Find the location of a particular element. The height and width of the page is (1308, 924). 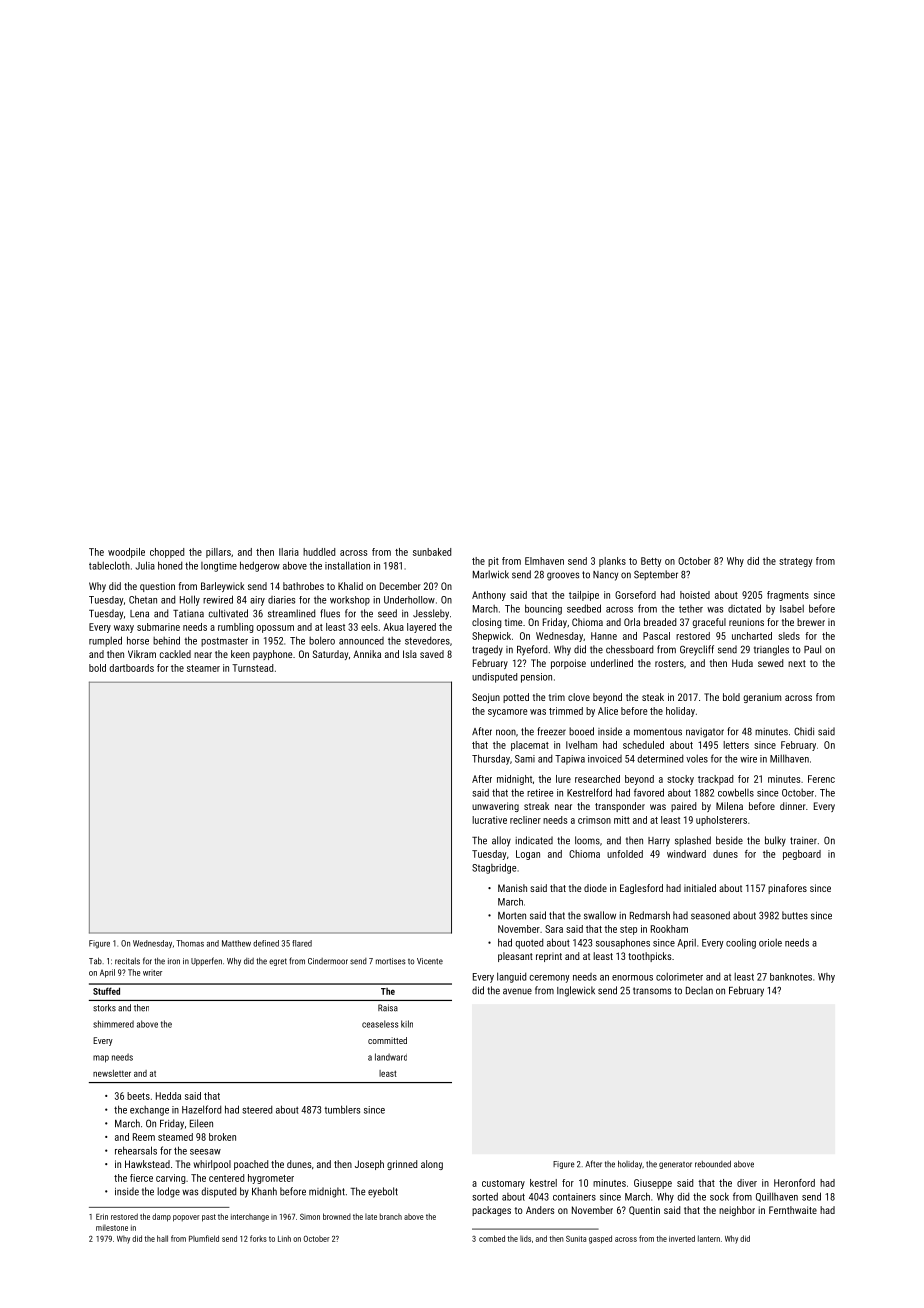

recitals is located at coordinates (127, 961).
